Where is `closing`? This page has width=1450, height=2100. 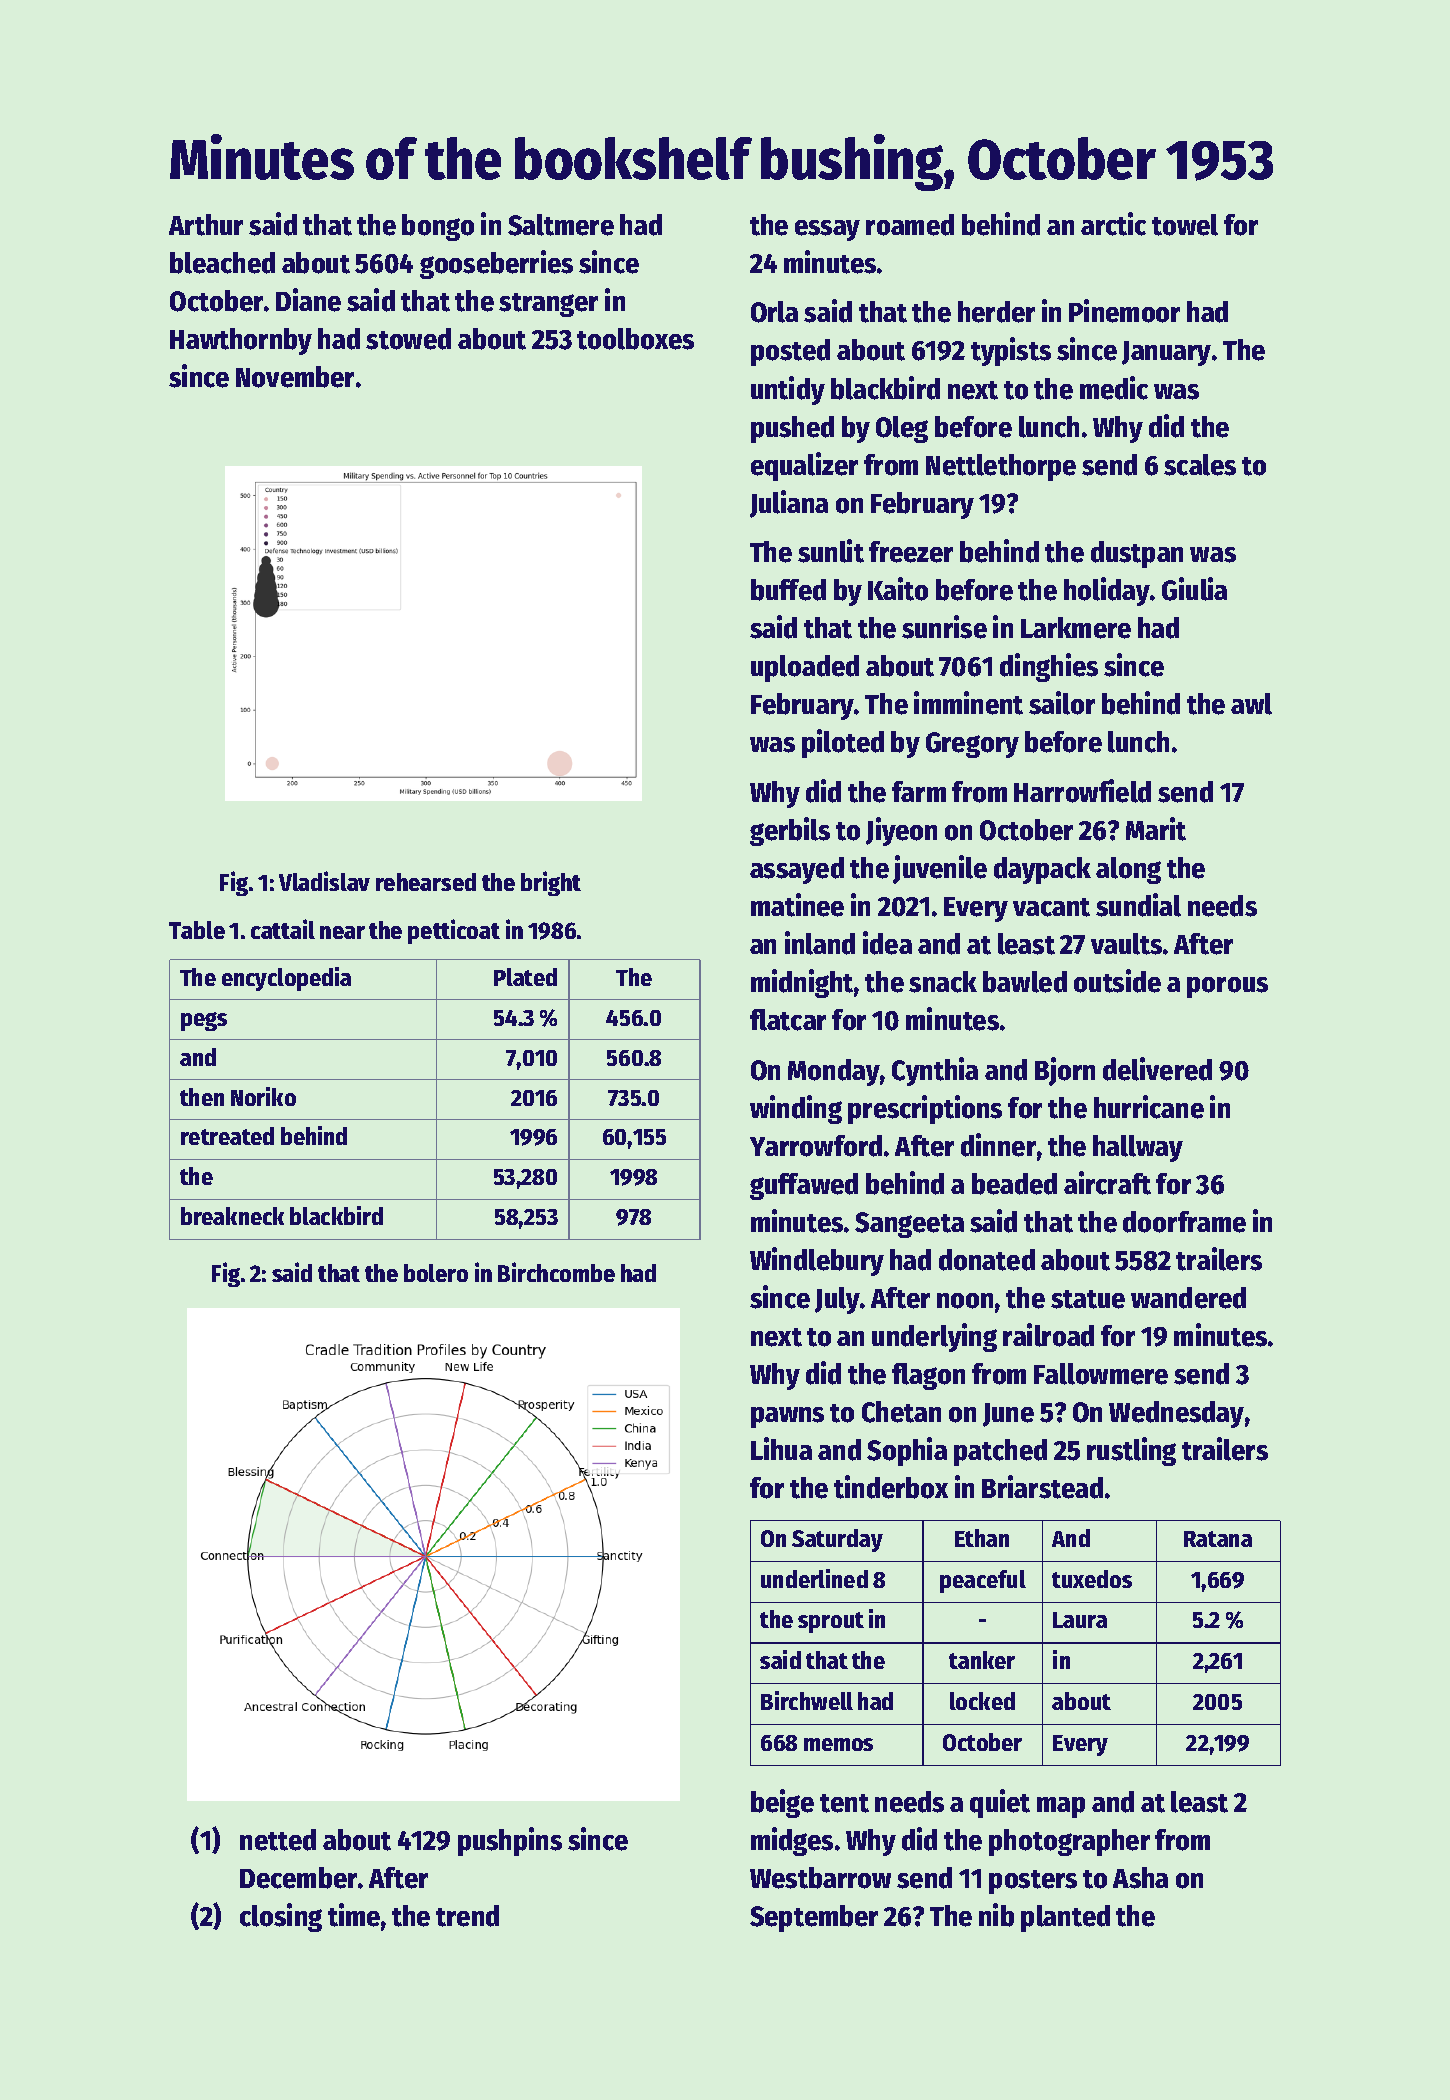 closing is located at coordinates (281, 1917).
